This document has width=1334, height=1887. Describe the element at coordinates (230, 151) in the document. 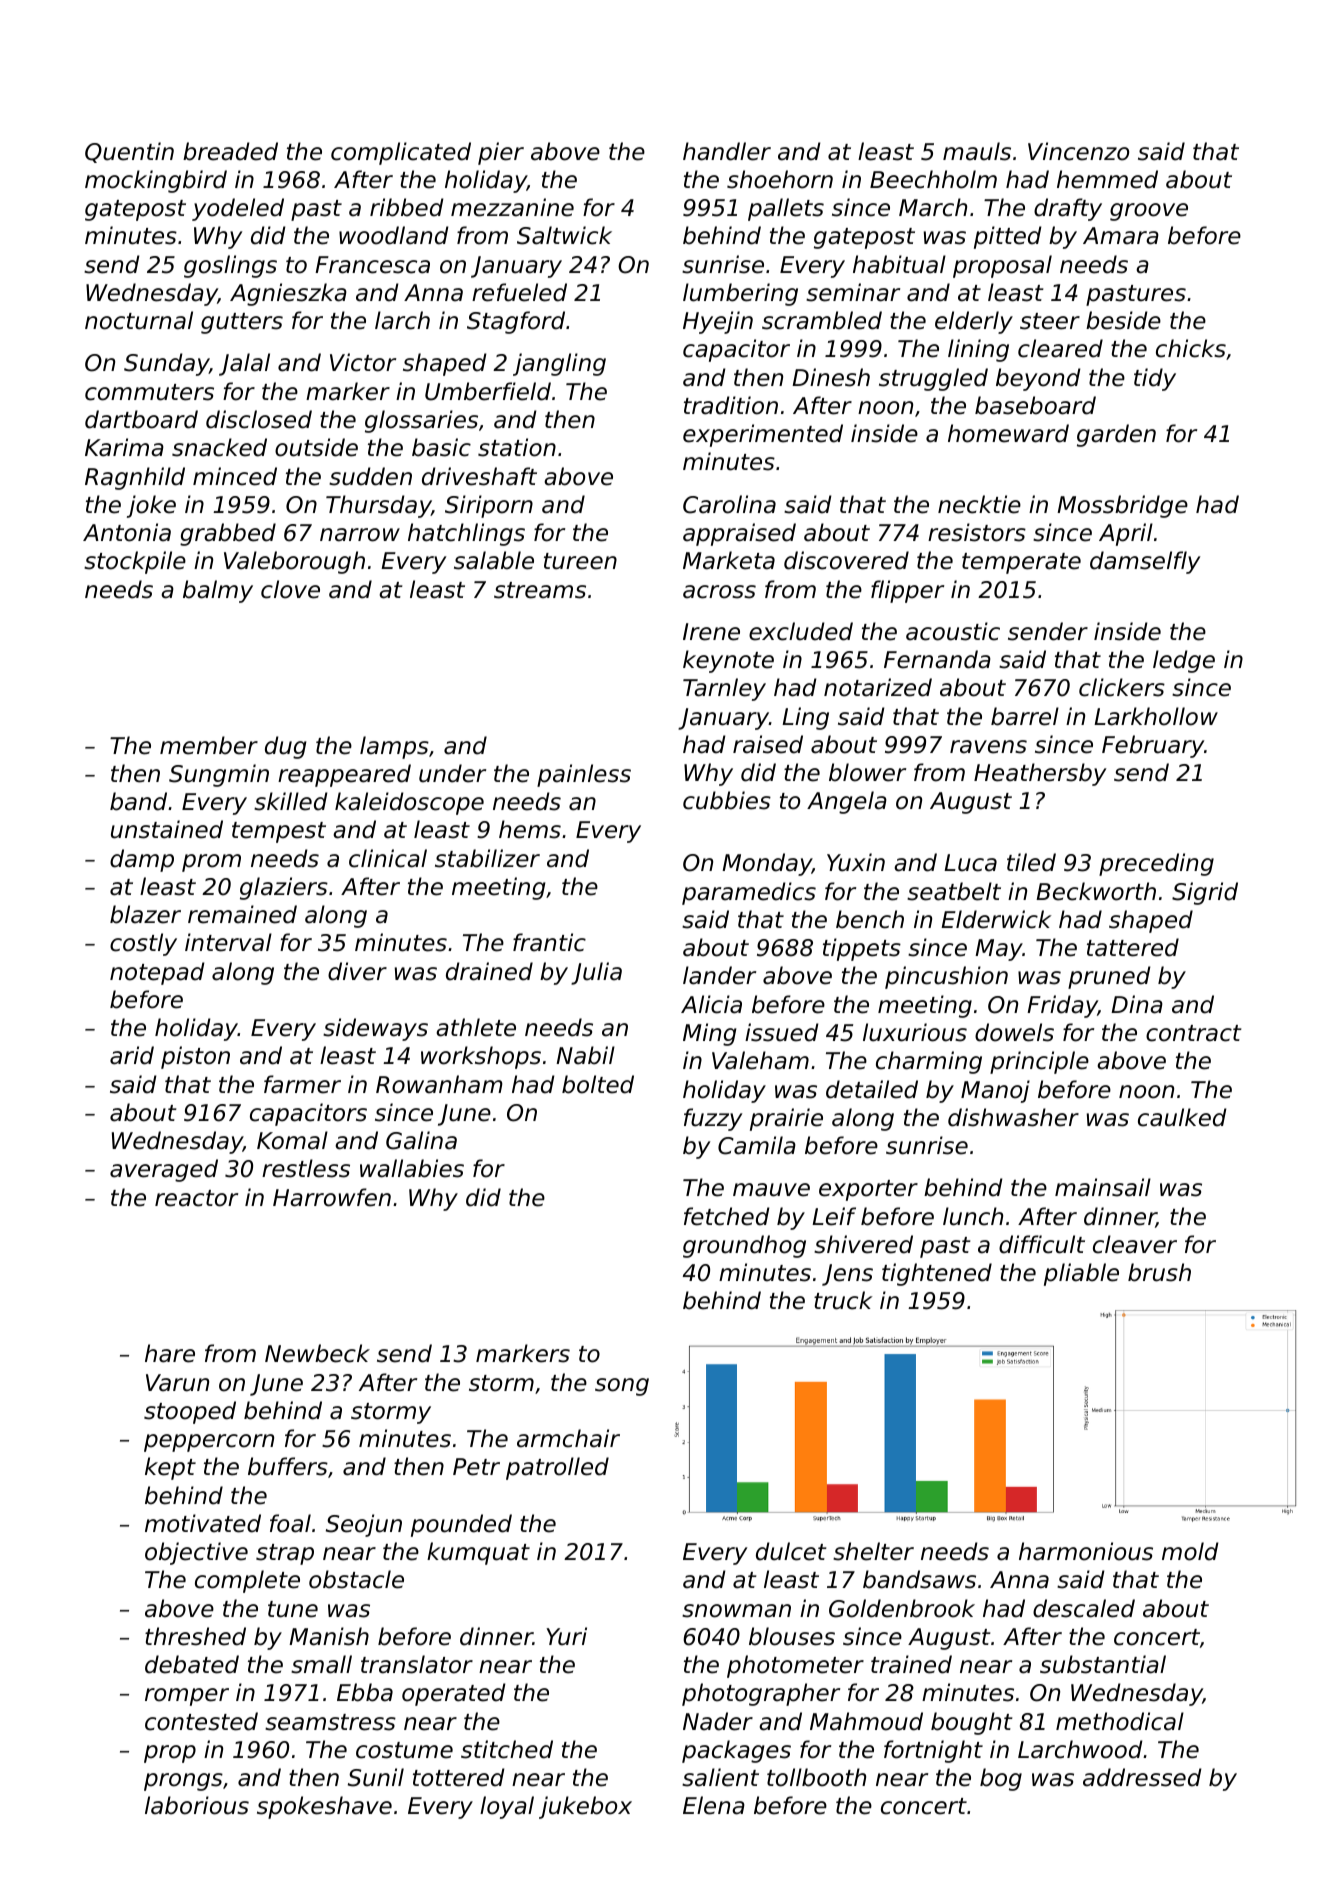

I see `breaded` at that location.
